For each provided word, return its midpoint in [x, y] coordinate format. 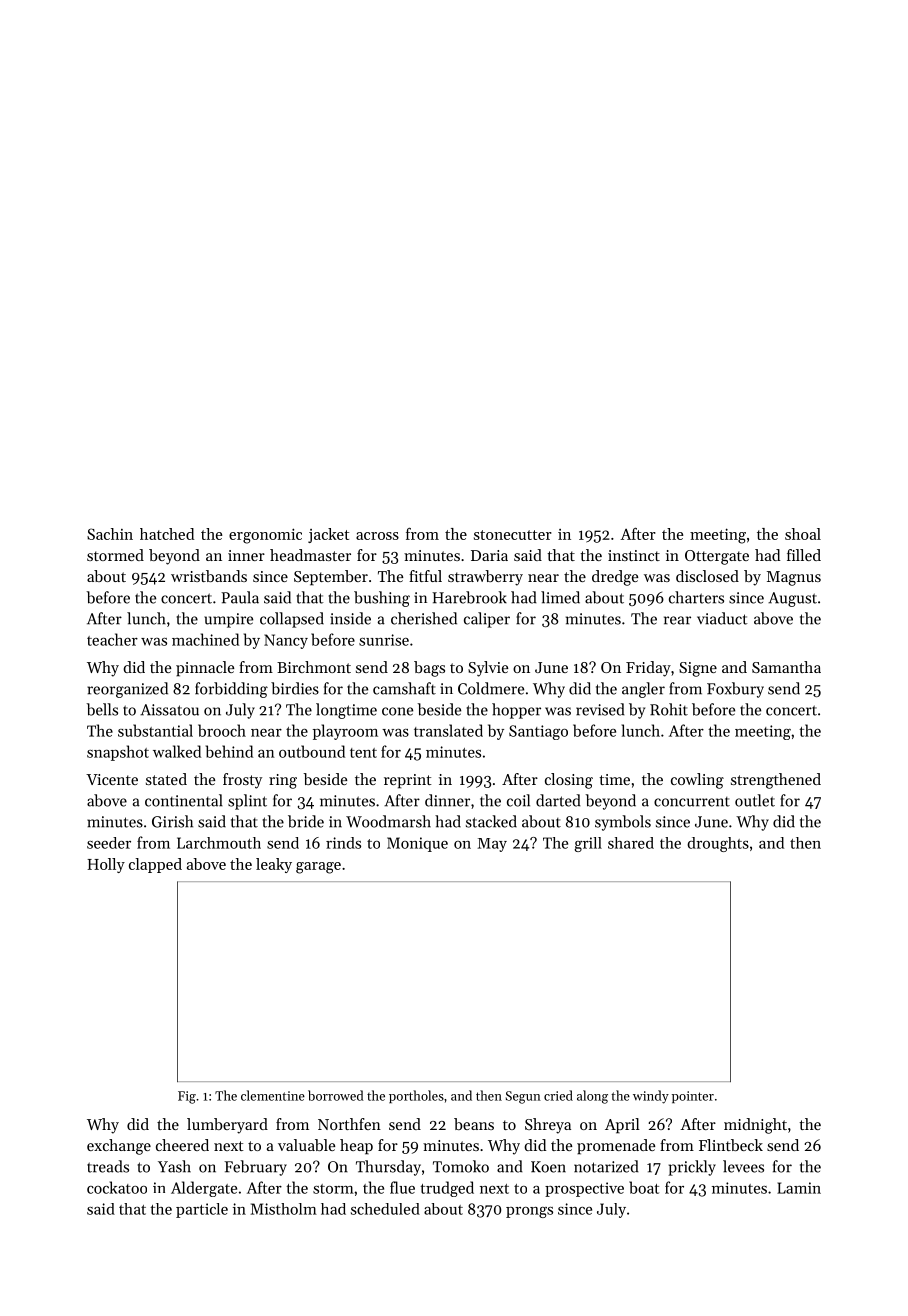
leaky [274, 865]
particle [202, 1210]
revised [600, 709]
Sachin [110, 534]
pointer [693, 1097]
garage [318, 868]
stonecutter [513, 535]
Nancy [286, 641]
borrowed [336, 1095]
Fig [187, 1097]
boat [644, 1187]
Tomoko [461, 1166]
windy [651, 1097]
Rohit [669, 709]
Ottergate [717, 557]
